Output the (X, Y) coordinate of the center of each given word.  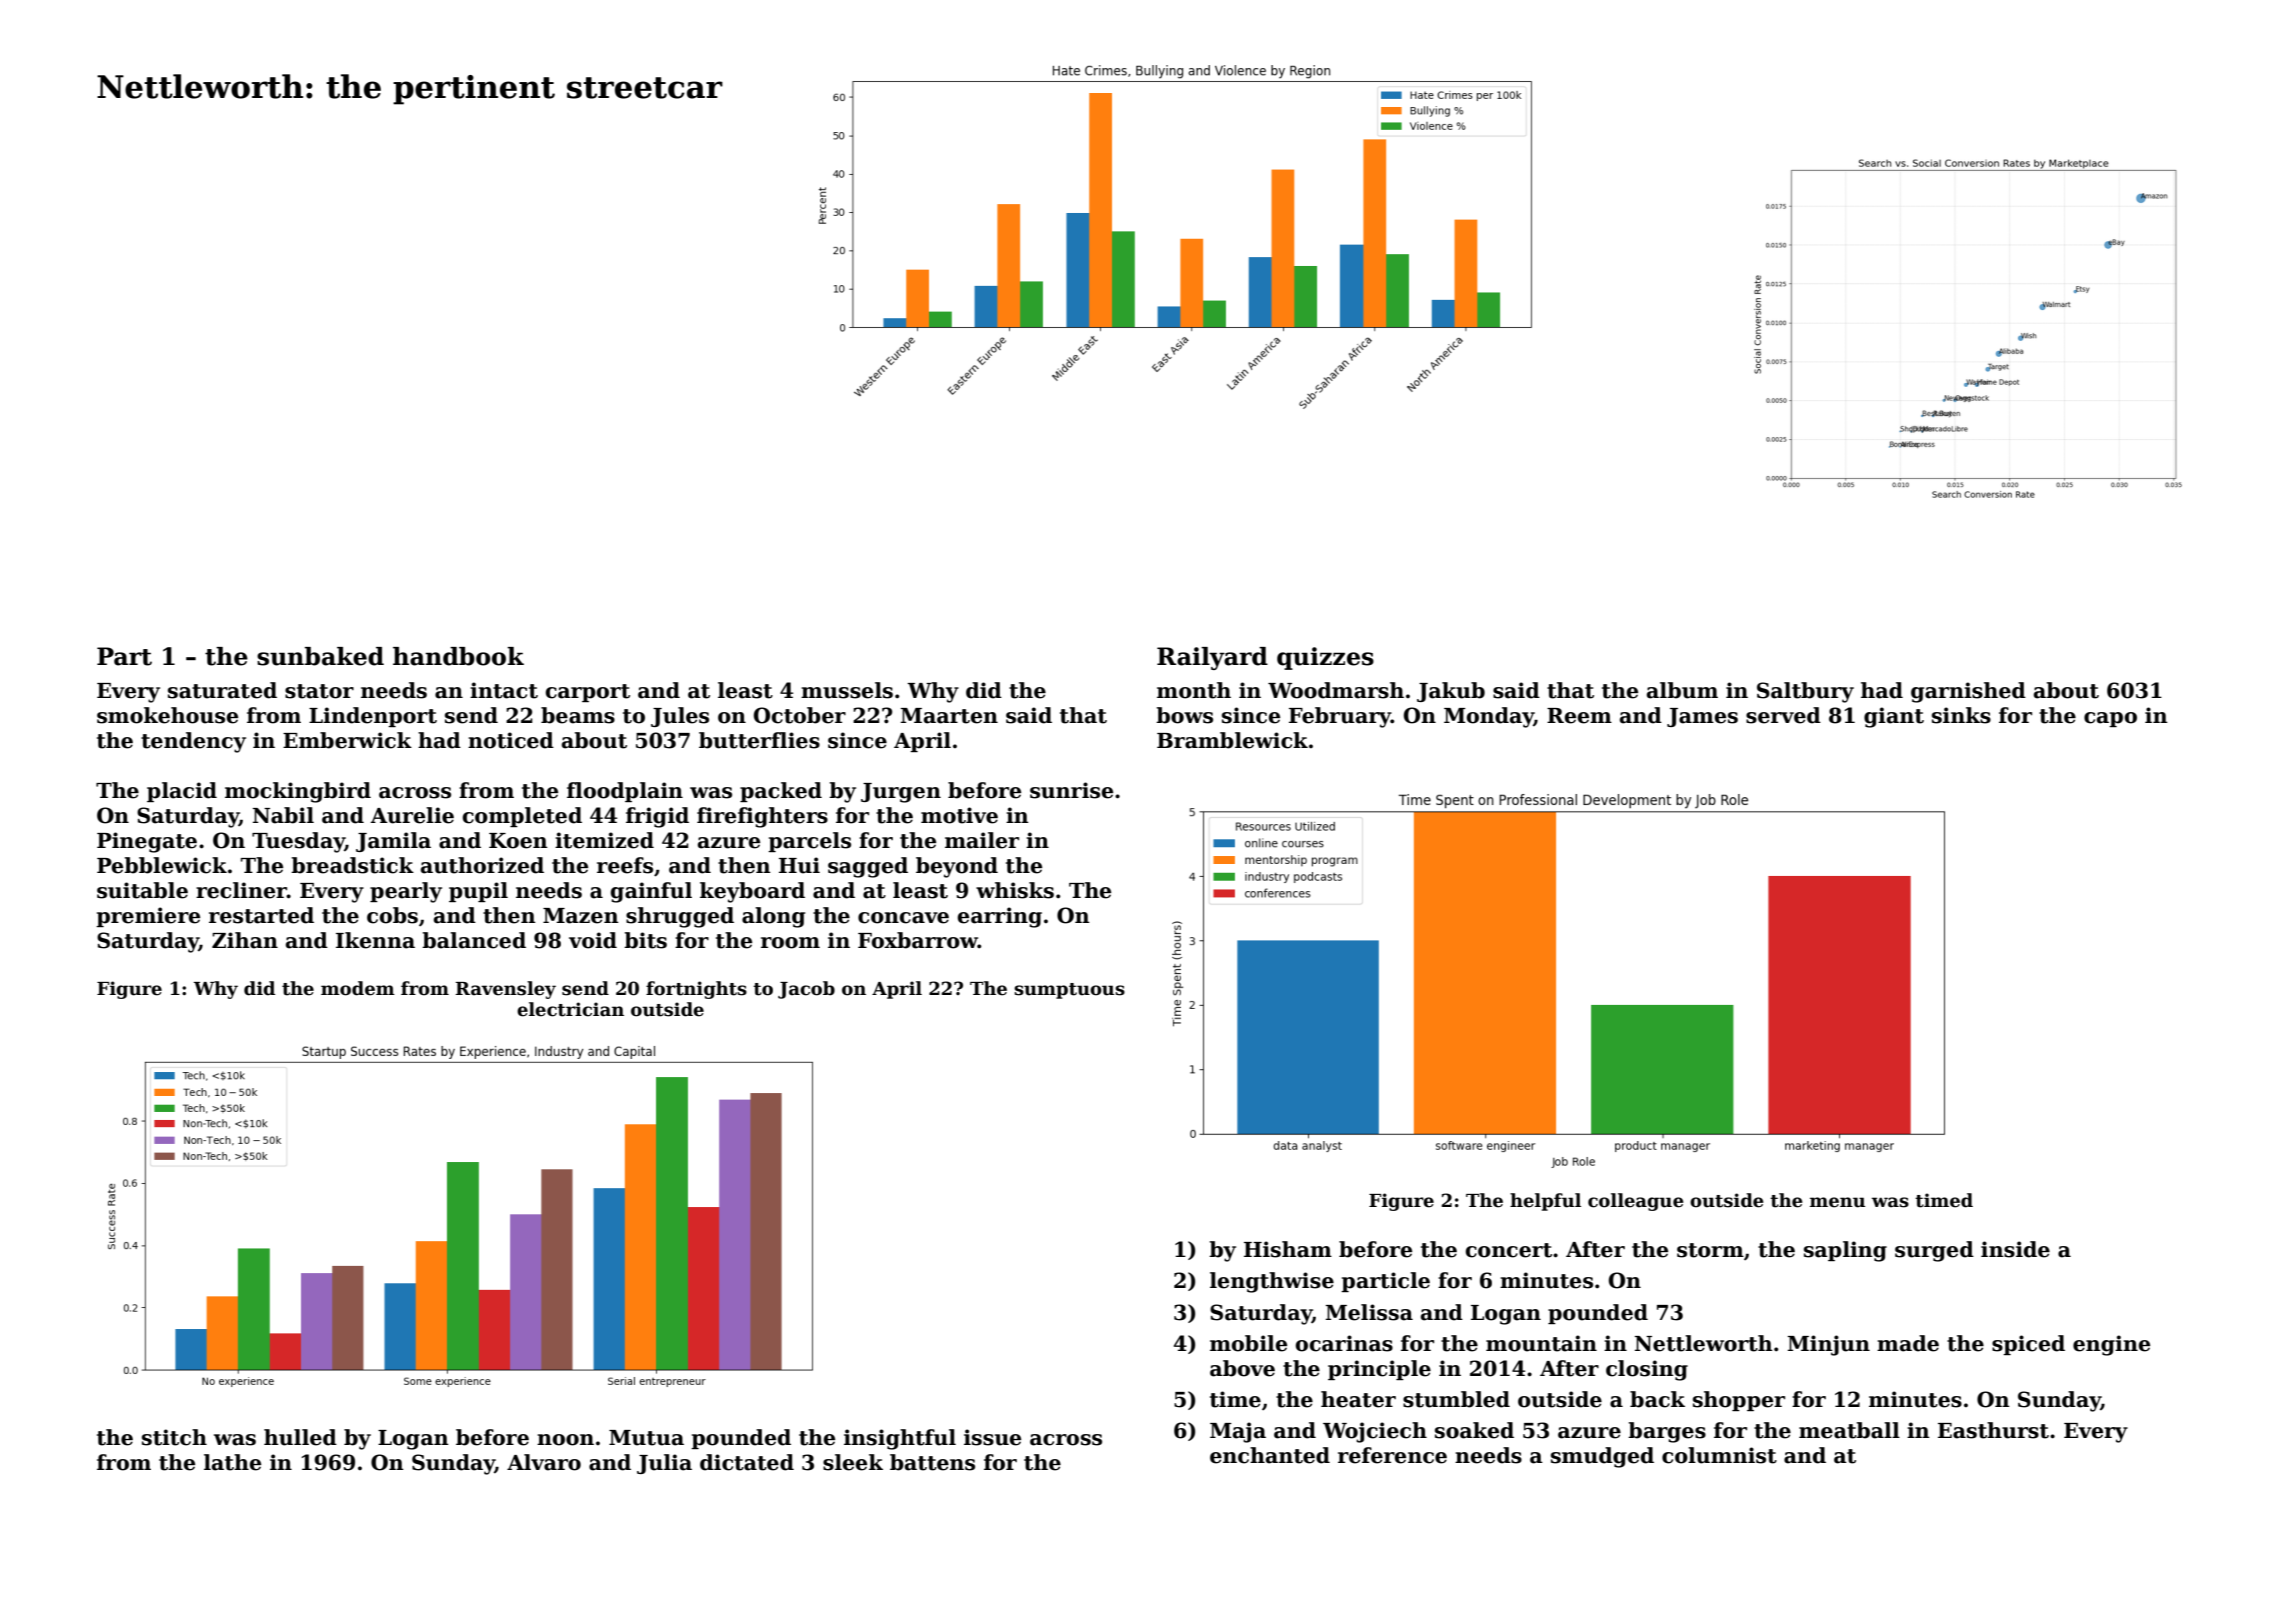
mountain (1541, 1343)
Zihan (245, 940)
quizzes (1325, 658)
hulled (300, 1437)
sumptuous (1069, 991)
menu (1837, 1202)
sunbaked (320, 656)
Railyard (1212, 658)
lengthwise (1272, 1282)
